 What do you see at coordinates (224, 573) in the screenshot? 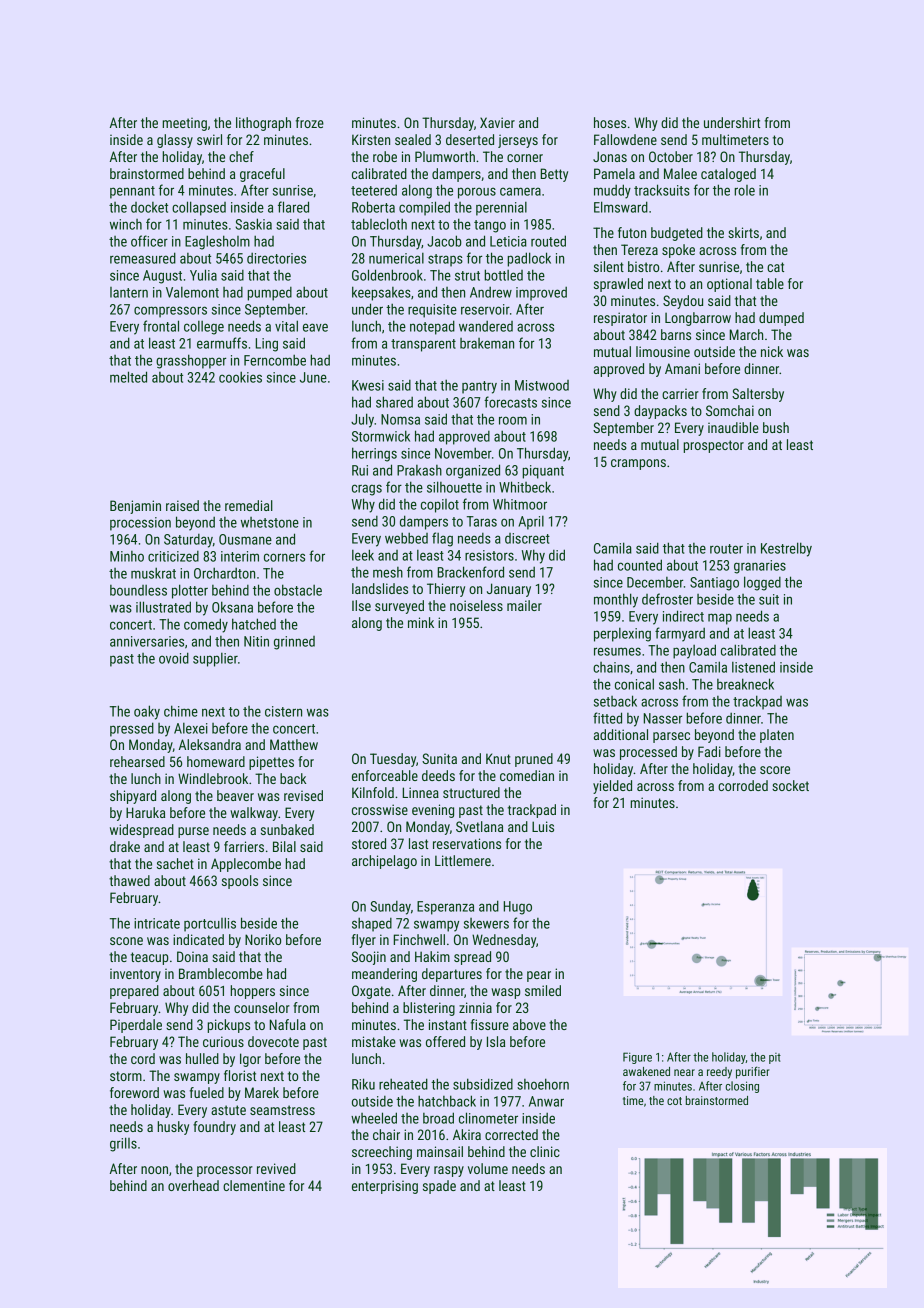
I see `Orchardton` at bounding box center [224, 573].
